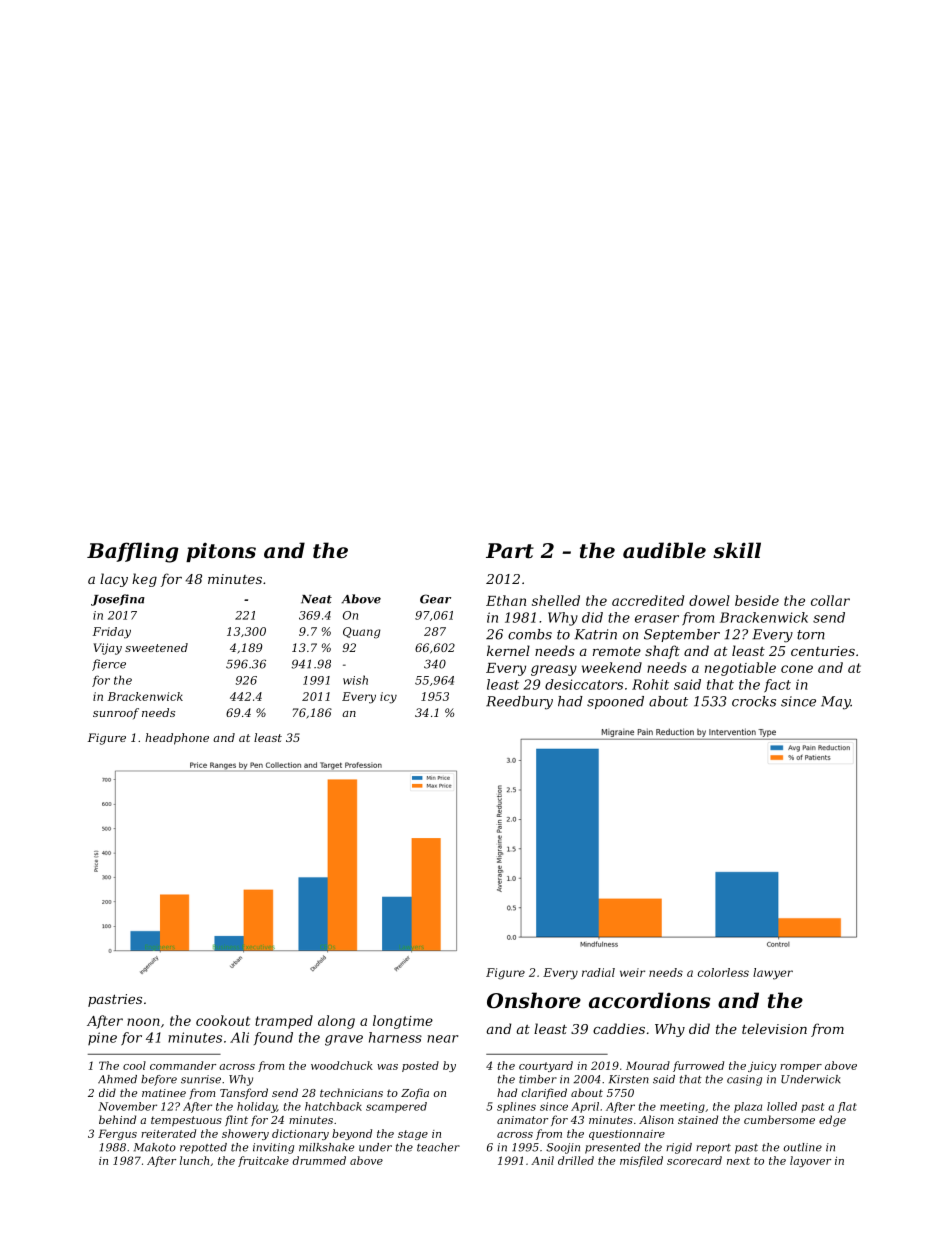 The width and height of the screenshot is (952, 1233). I want to click on stage, so click(413, 1135).
